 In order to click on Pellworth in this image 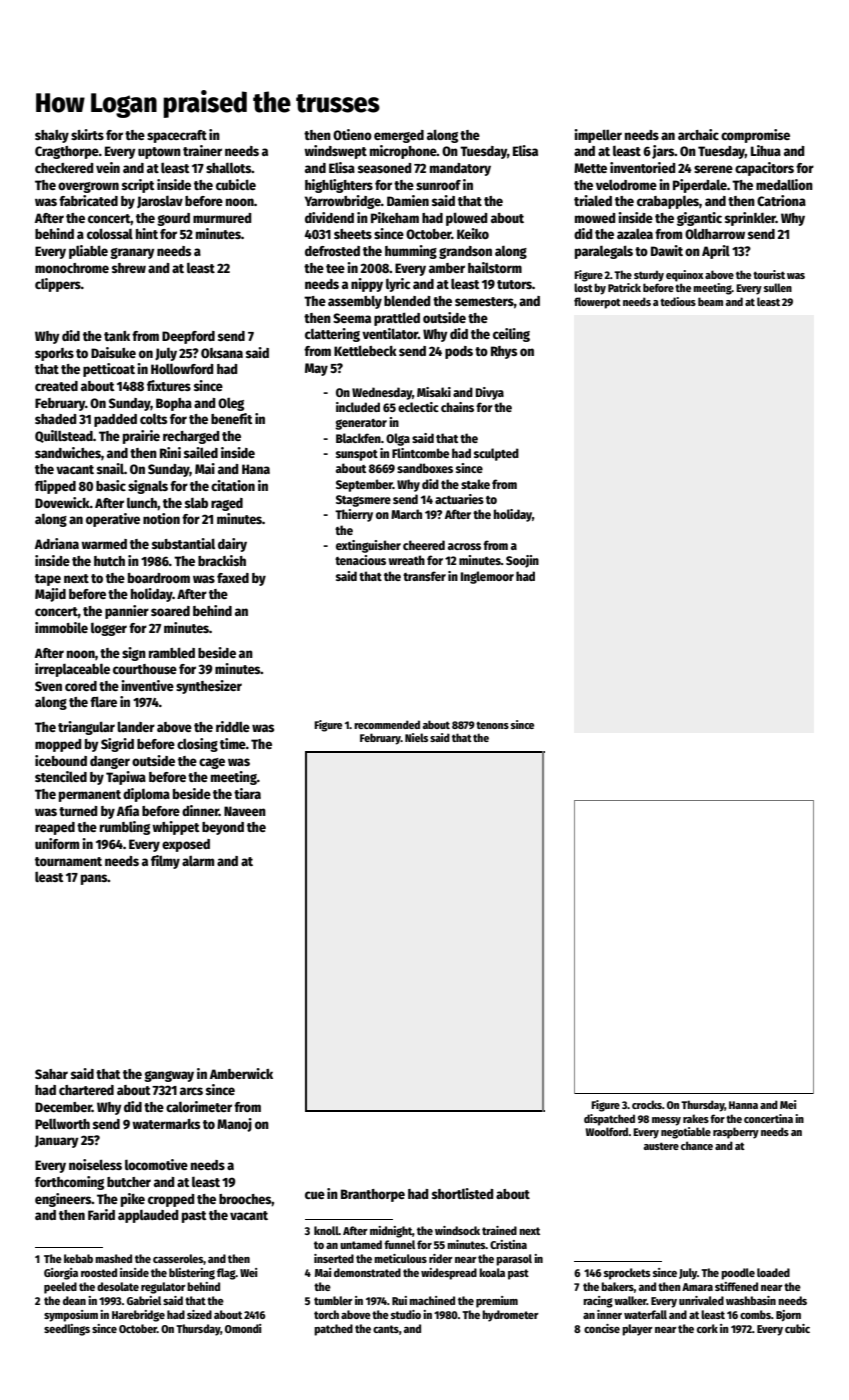, I will do `click(62, 1124)`.
